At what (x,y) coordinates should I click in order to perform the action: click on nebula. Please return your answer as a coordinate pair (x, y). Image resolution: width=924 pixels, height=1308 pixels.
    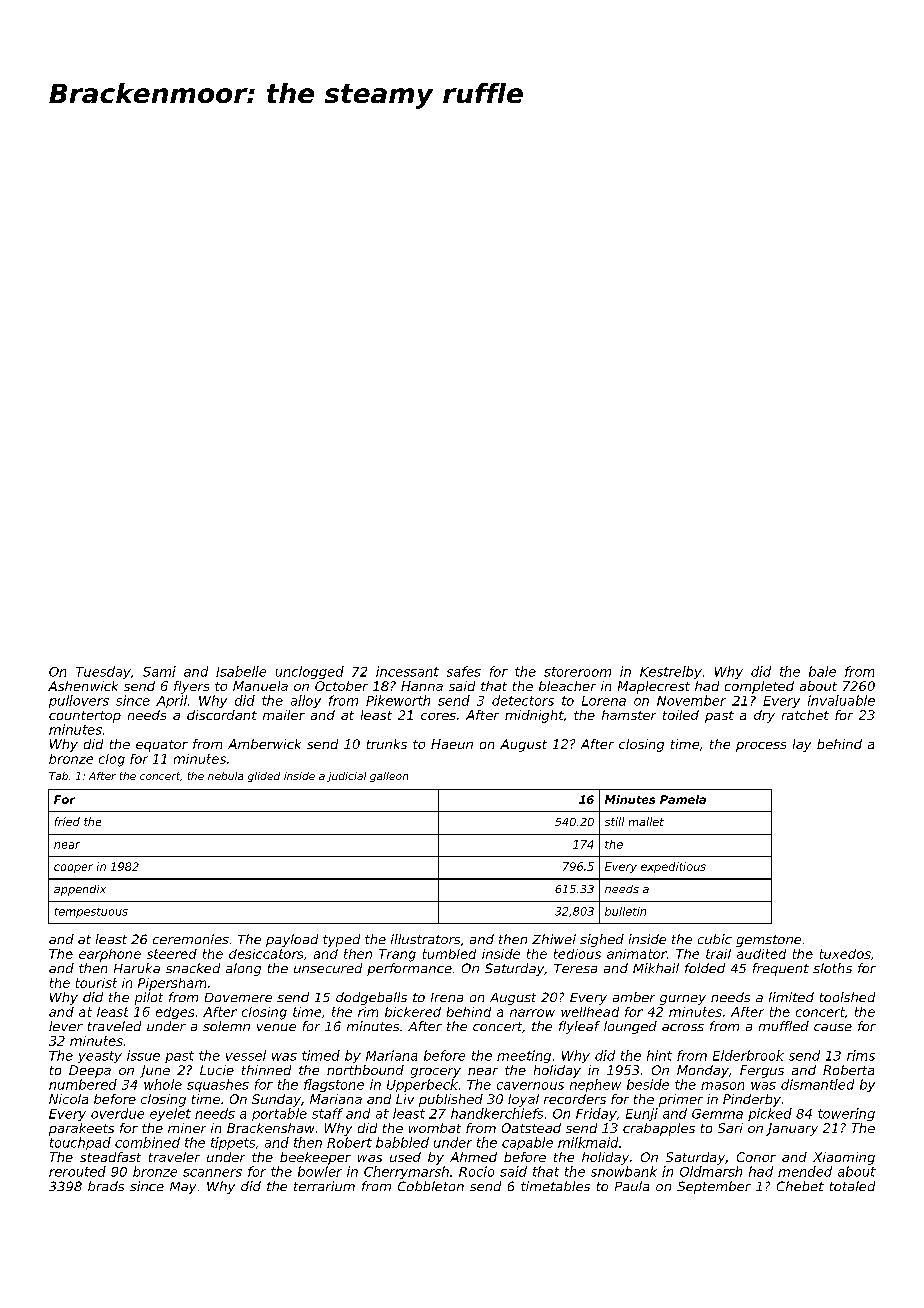
    Looking at the image, I should click on (225, 776).
